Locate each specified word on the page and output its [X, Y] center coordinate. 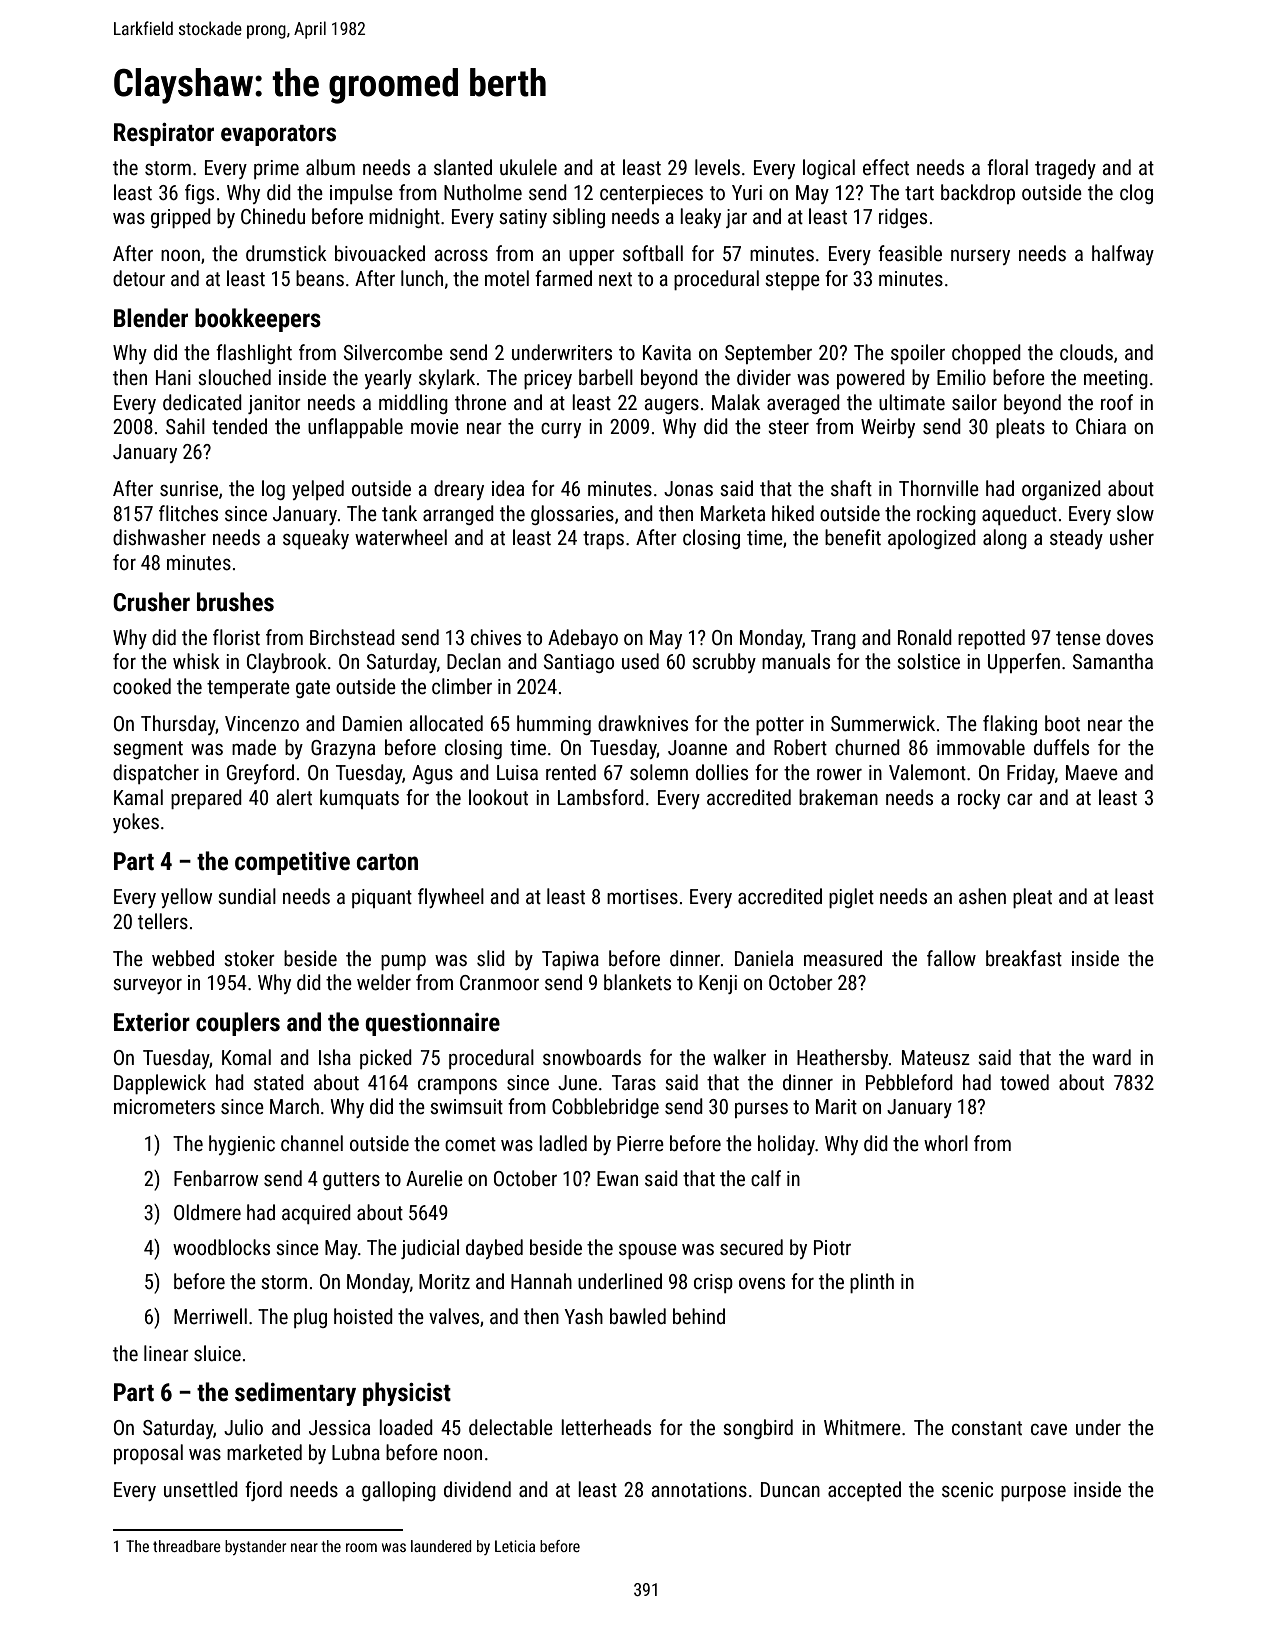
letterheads [606, 1427]
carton [387, 862]
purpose [1033, 1493]
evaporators [278, 135]
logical [829, 169]
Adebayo [583, 639]
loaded [406, 1427]
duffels [1061, 747]
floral [1007, 167]
